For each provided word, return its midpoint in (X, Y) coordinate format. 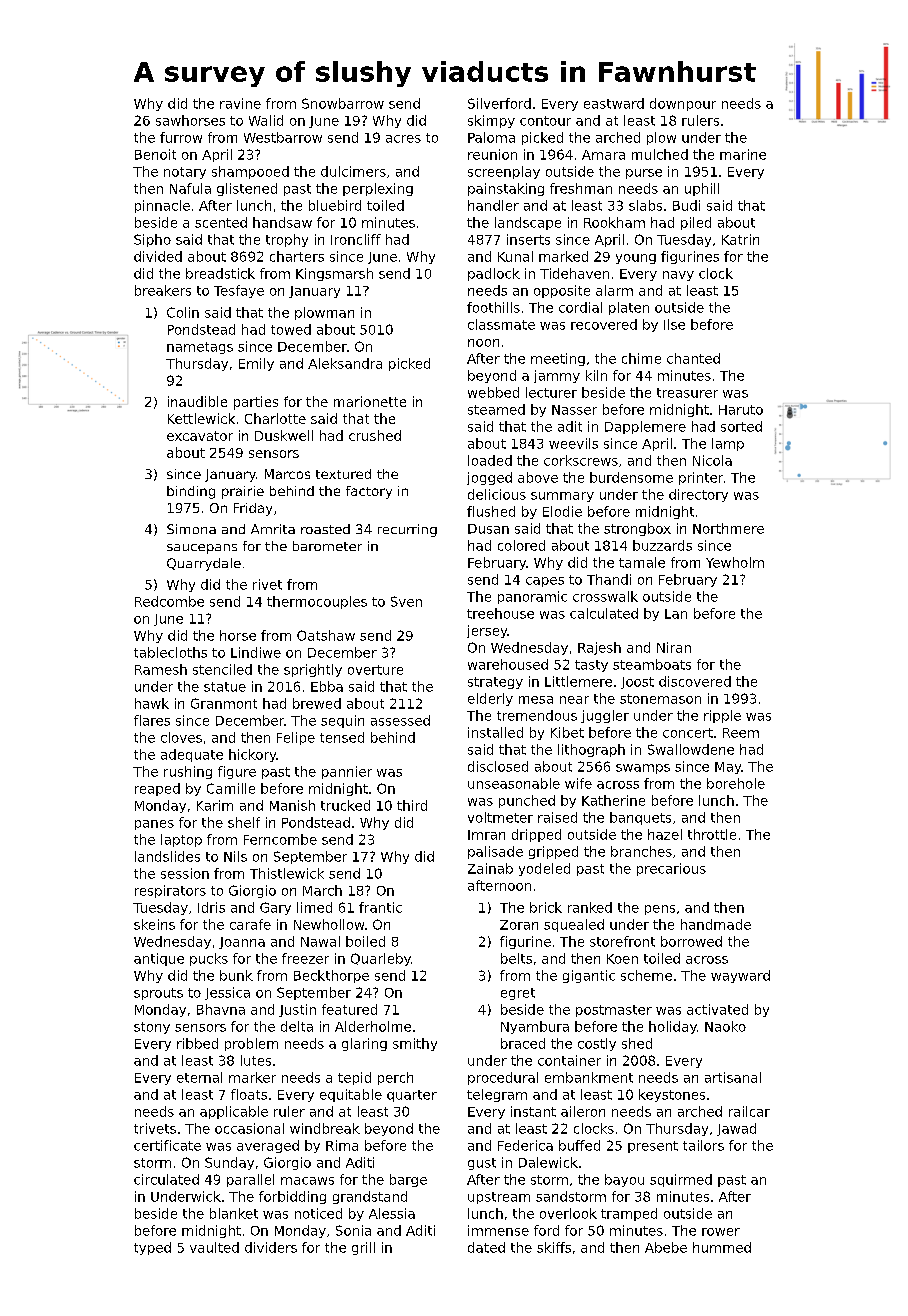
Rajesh (599, 648)
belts (516, 958)
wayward (740, 976)
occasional (249, 1128)
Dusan (488, 529)
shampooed (250, 172)
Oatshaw (326, 635)
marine (743, 154)
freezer (305, 958)
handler (493, 205)
